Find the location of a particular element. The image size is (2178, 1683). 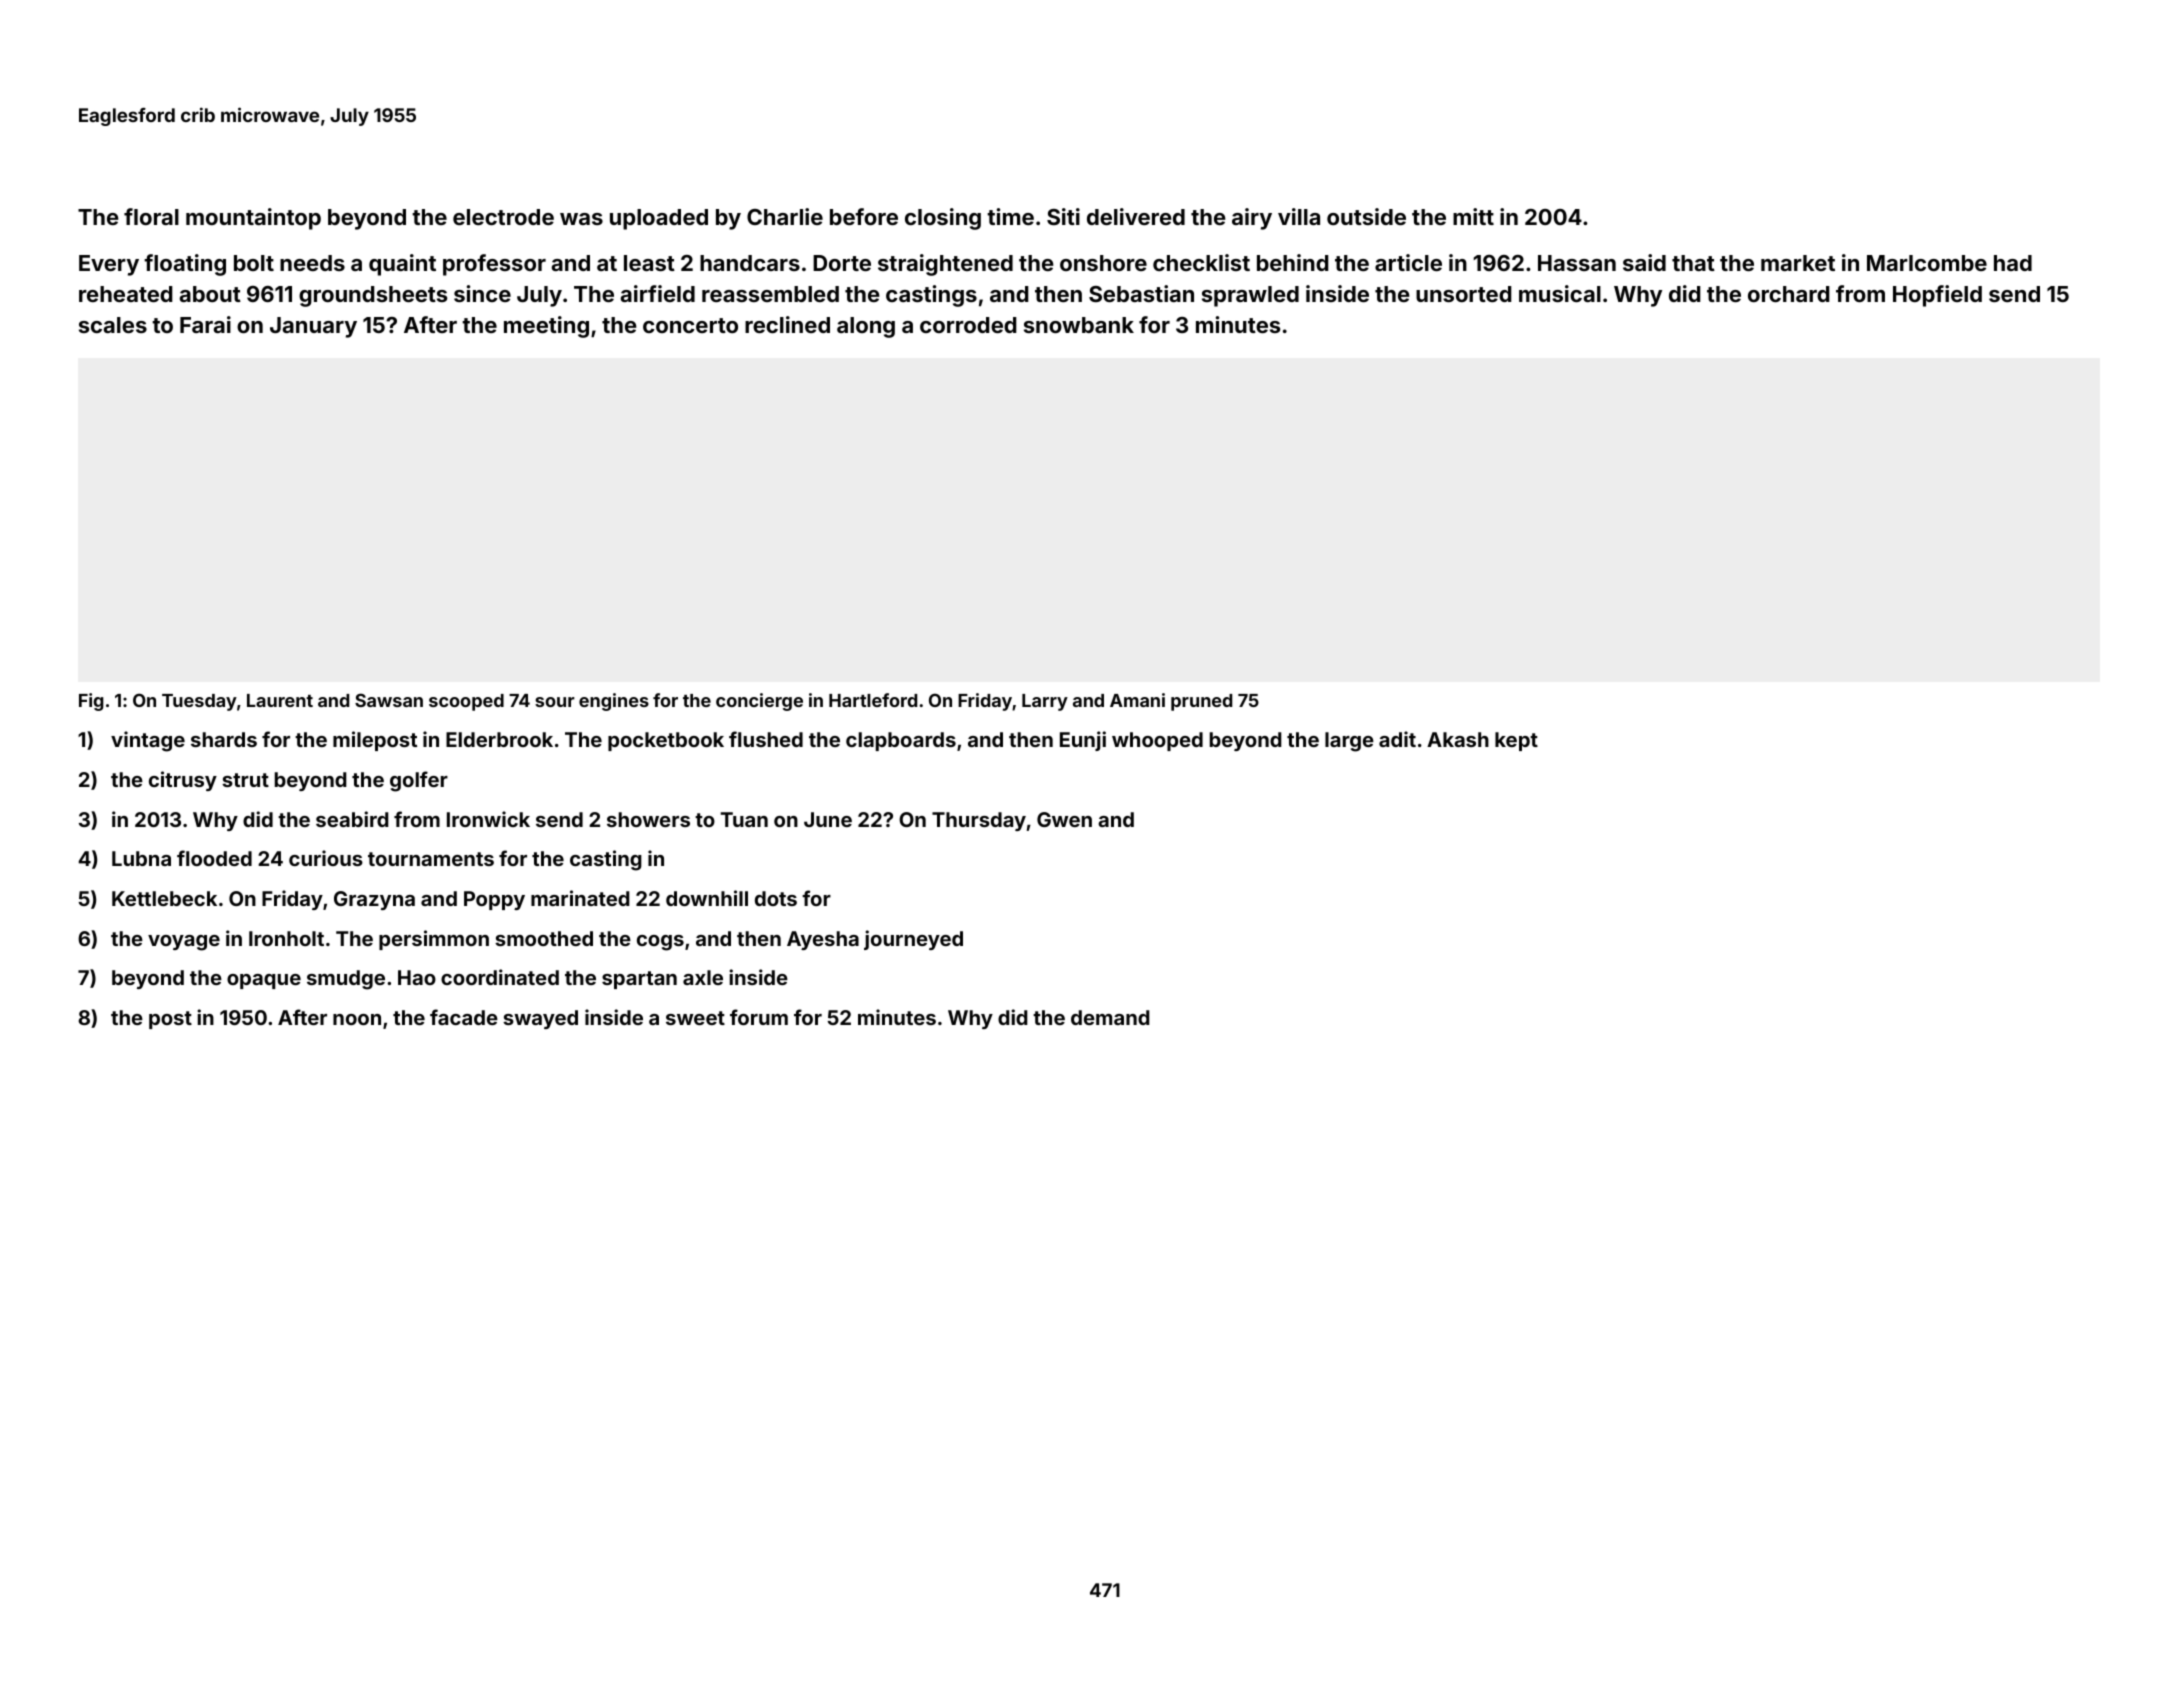

Thursday is located at coordinates (979, 821).
